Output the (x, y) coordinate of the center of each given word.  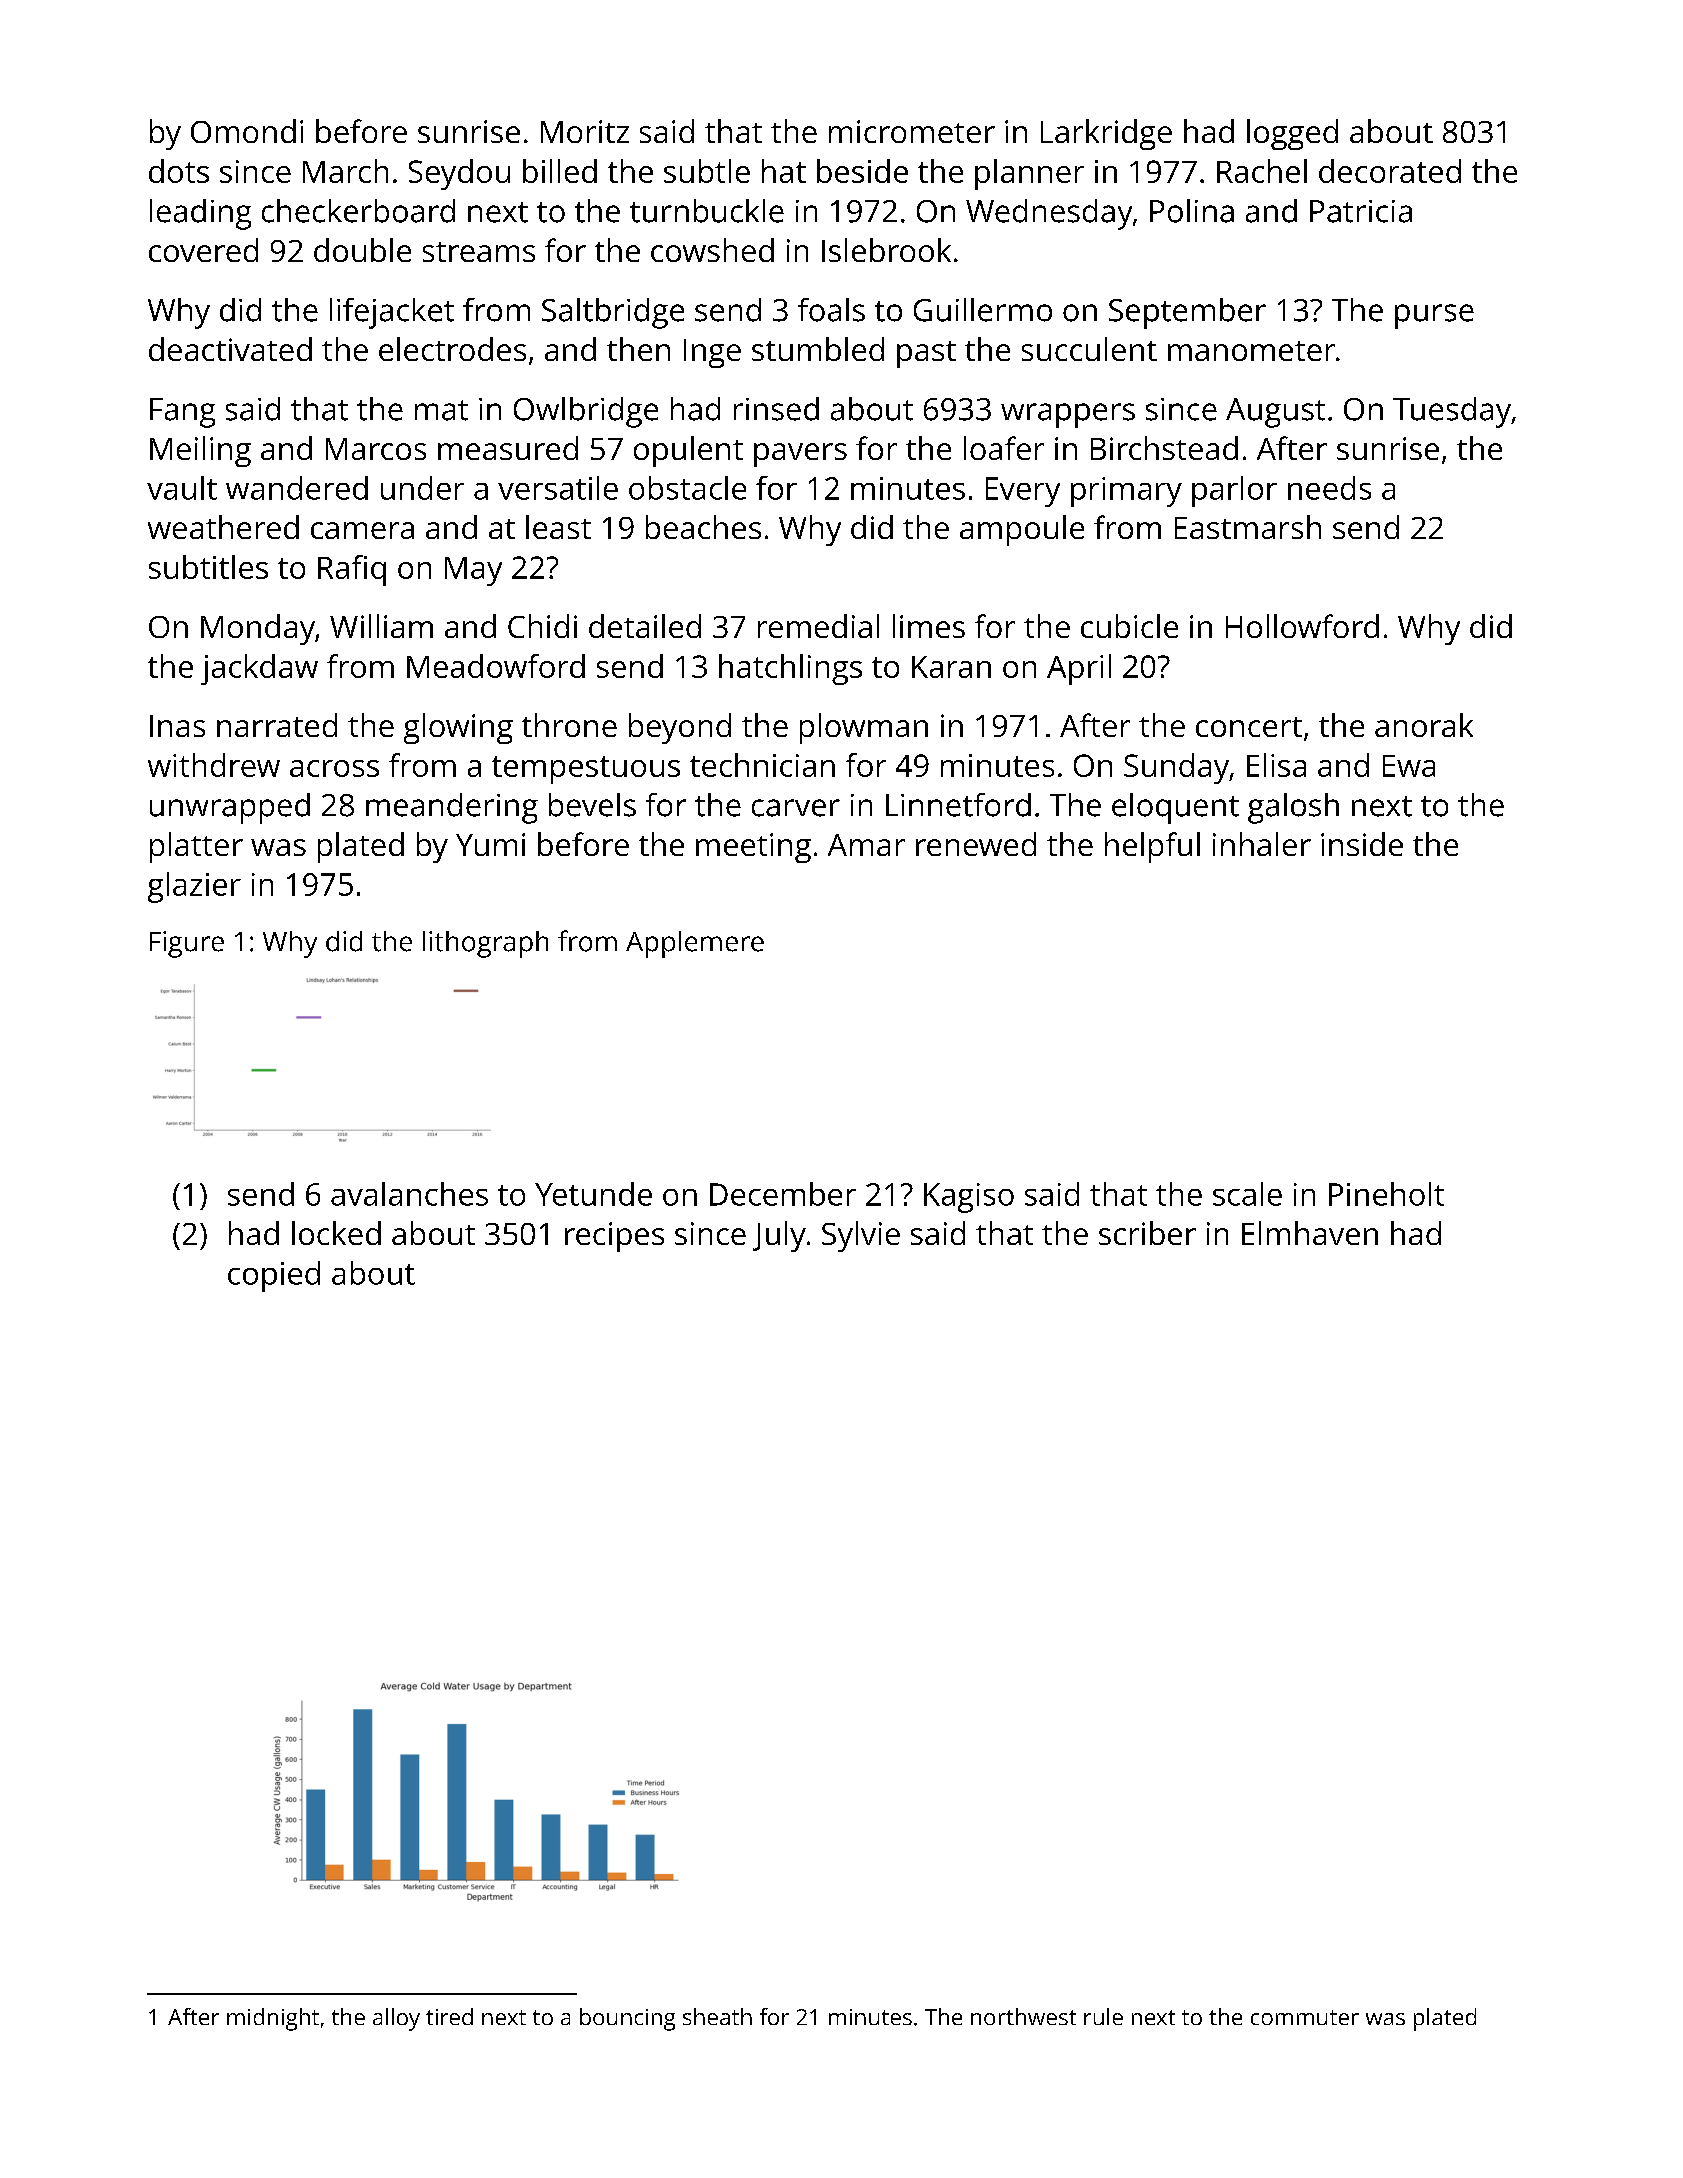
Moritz (585, 131)
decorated (1390, 171)
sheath (717, 2016)
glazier (194, 887)
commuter (1305, 2017)
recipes (614, 1237)
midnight (273, 2019)
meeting (753, 848)
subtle (707, 171)
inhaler (1262, 844)
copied (274, 1276)
